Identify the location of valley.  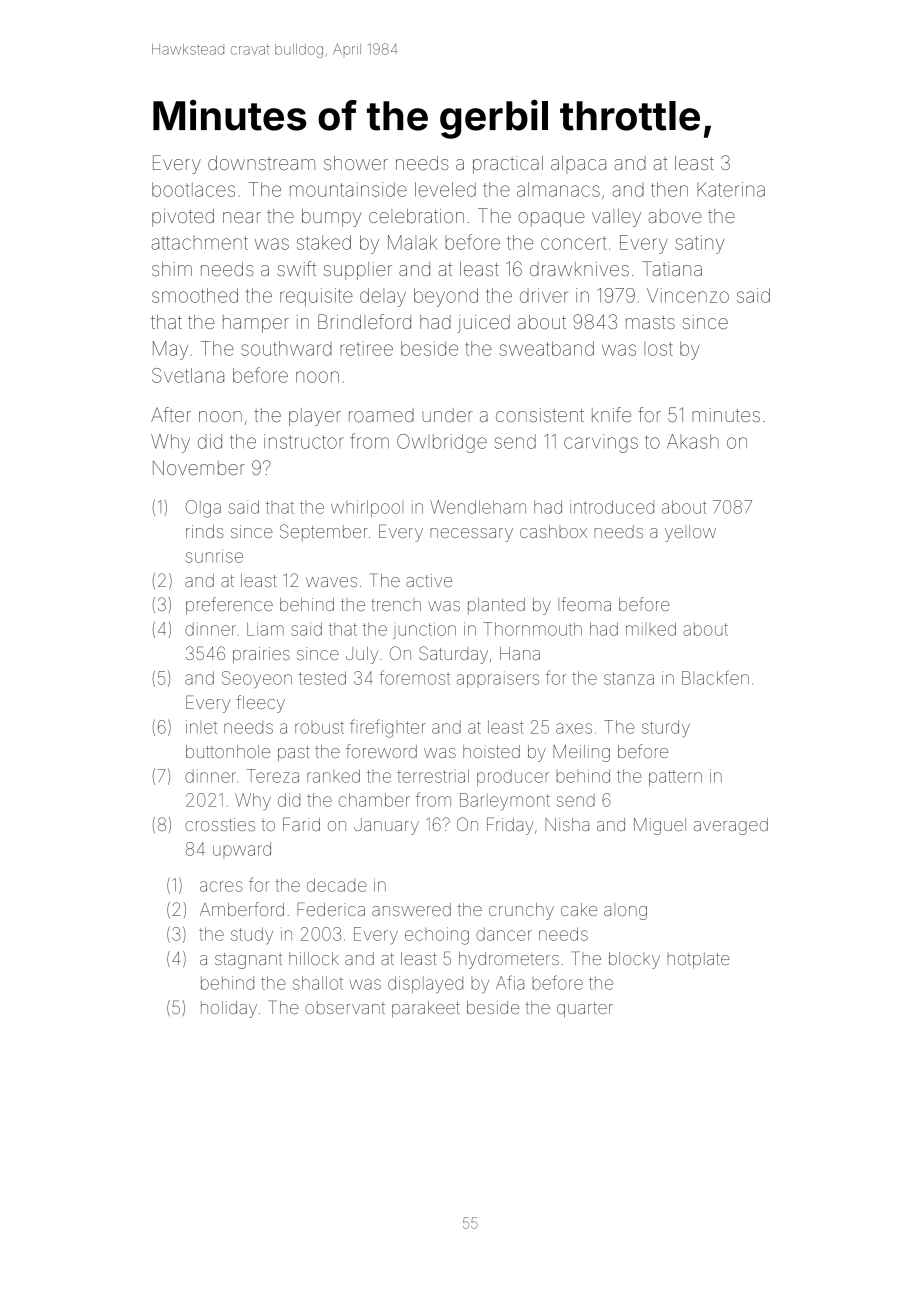
(616, 218).
